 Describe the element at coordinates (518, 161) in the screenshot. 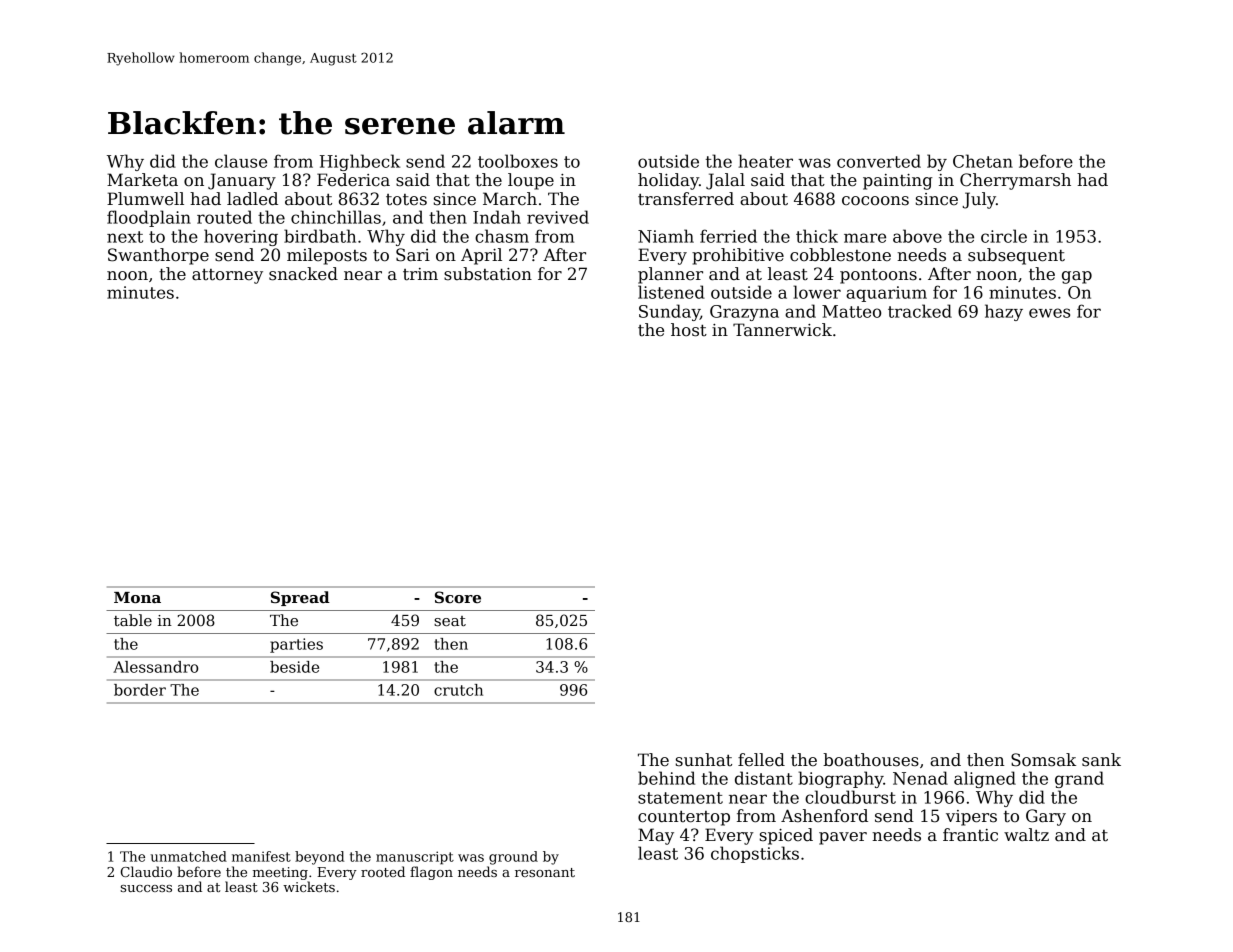

I see `toolboxes` at that location.
